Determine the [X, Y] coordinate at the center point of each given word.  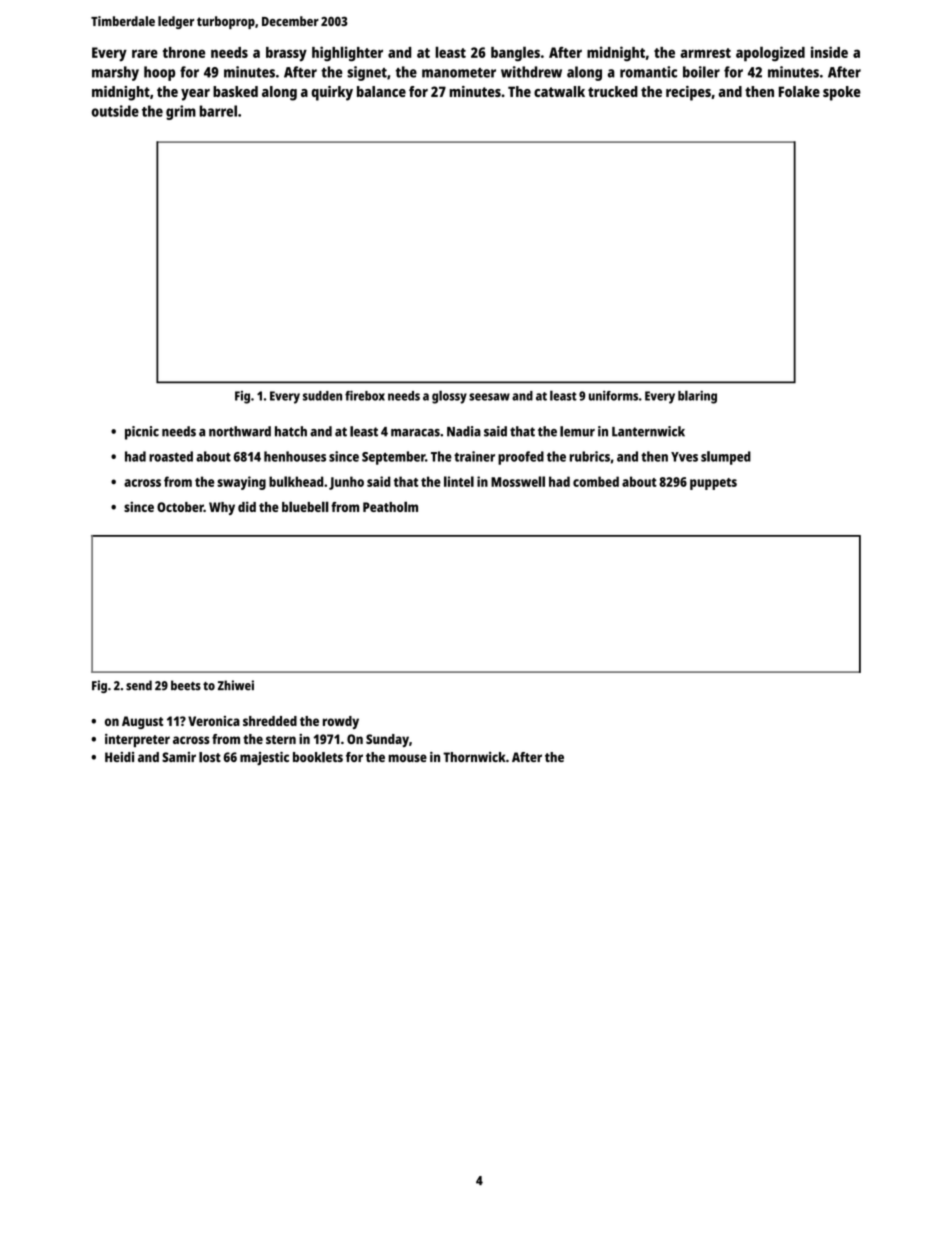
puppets [713, 484]
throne [184, 52]
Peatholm [390, 506]
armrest [705, 53]
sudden [322, 396]
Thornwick [474, 757]
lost [210, 757]
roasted [171, 456]
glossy [449, 397]
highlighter [347, 54]
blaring [697, 397]
